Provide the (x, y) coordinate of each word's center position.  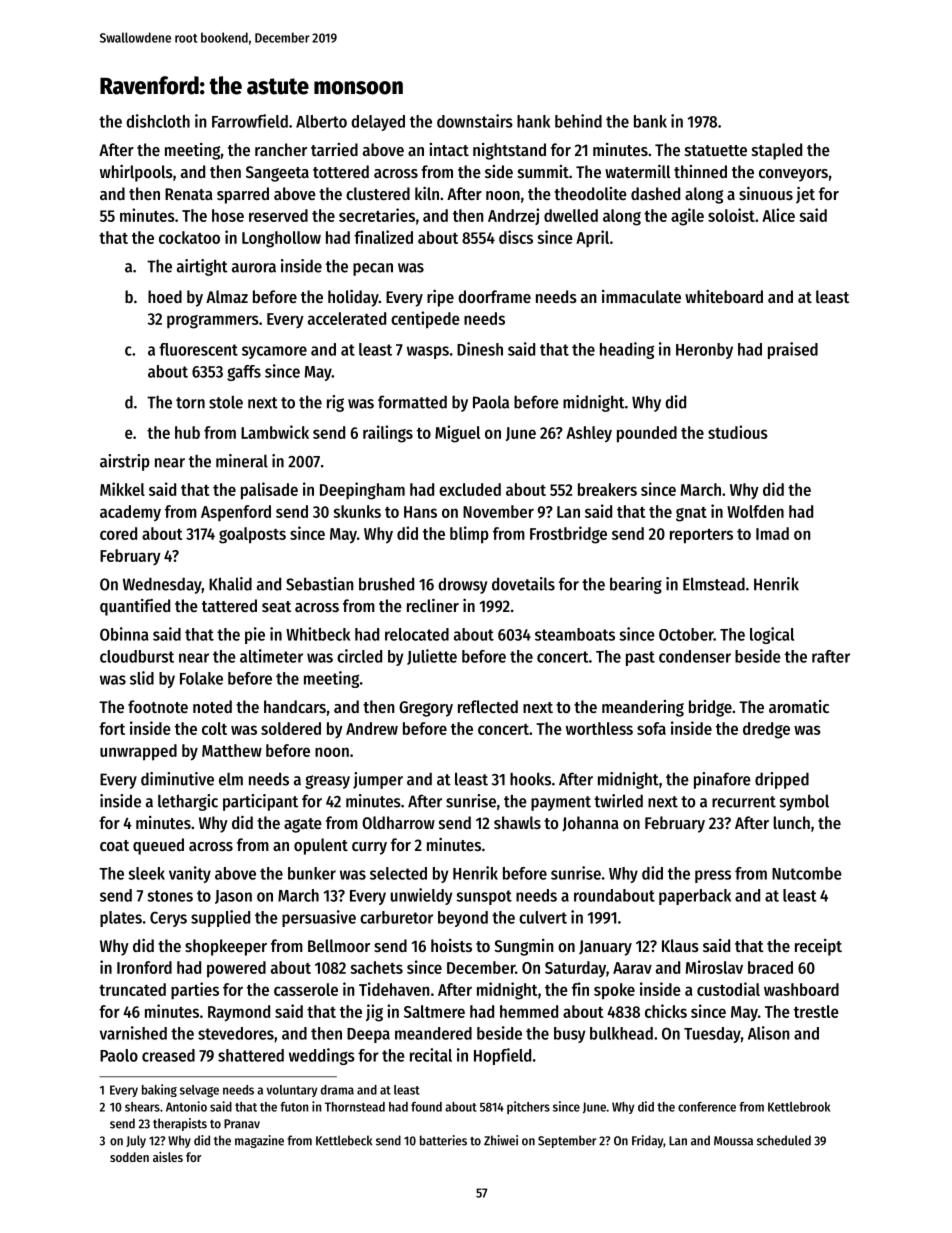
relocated (417, 634)
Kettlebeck (344, 1140)
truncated (132, 989)
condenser (695, 656)
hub (187, 432)
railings (388, 434)
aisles (168, 1157)
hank (533, 121)
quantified (135, 607)
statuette (716, 150)
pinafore (722, 780)
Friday (647, 1141)
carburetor (396, 917)
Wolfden (755, 511)
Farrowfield (250, 121)
